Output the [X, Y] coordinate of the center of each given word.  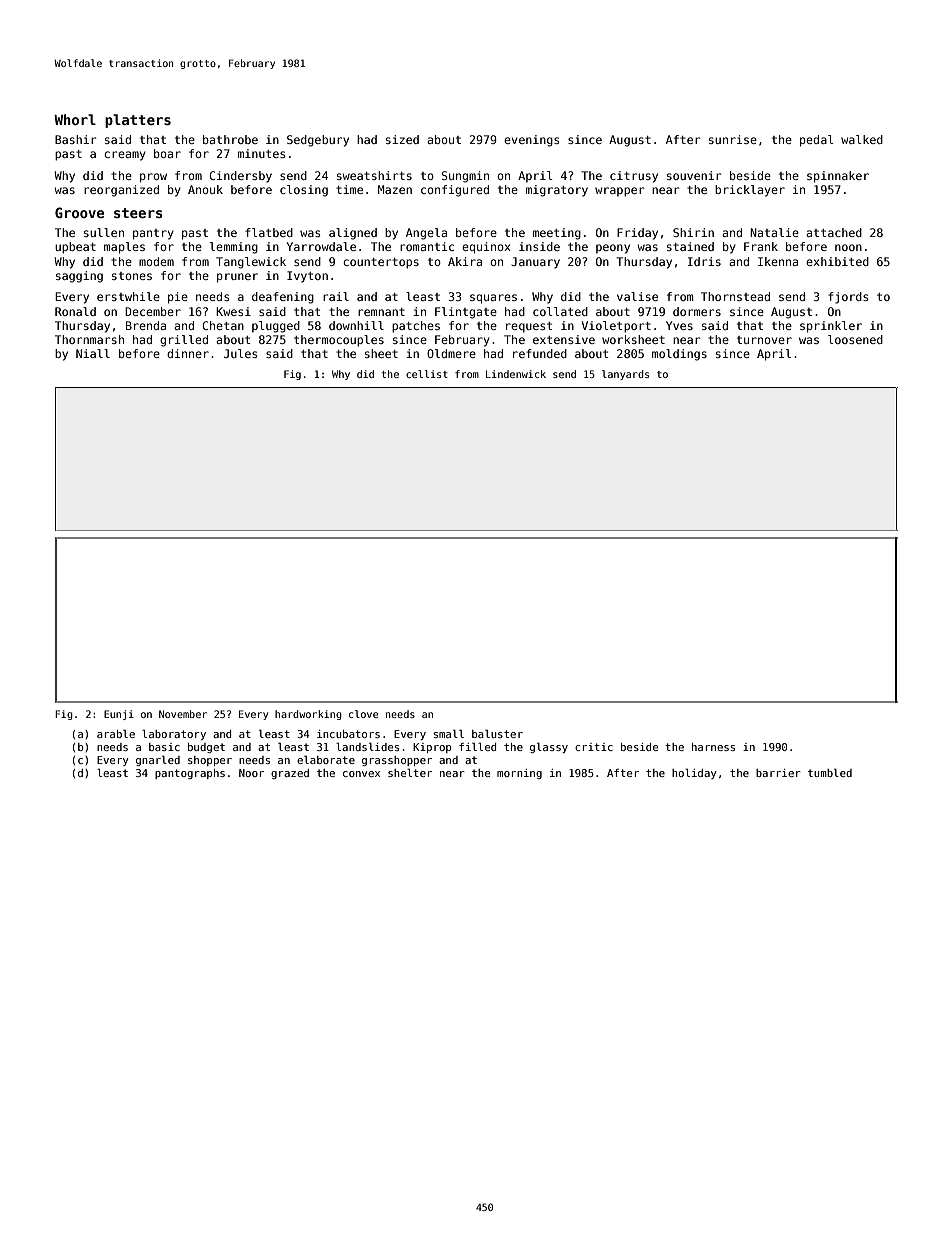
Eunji [119, 715]
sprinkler [831, 327]
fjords [848, 298]
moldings [679, 355]
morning [519, 774]
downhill [356, 325]
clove [363, 714]
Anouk [205, 189]
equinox [486, 248]
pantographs [190, 774]
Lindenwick [516, 374]
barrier [778, 773]
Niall [93, 353]
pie [178, 298]
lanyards [625, 375]
